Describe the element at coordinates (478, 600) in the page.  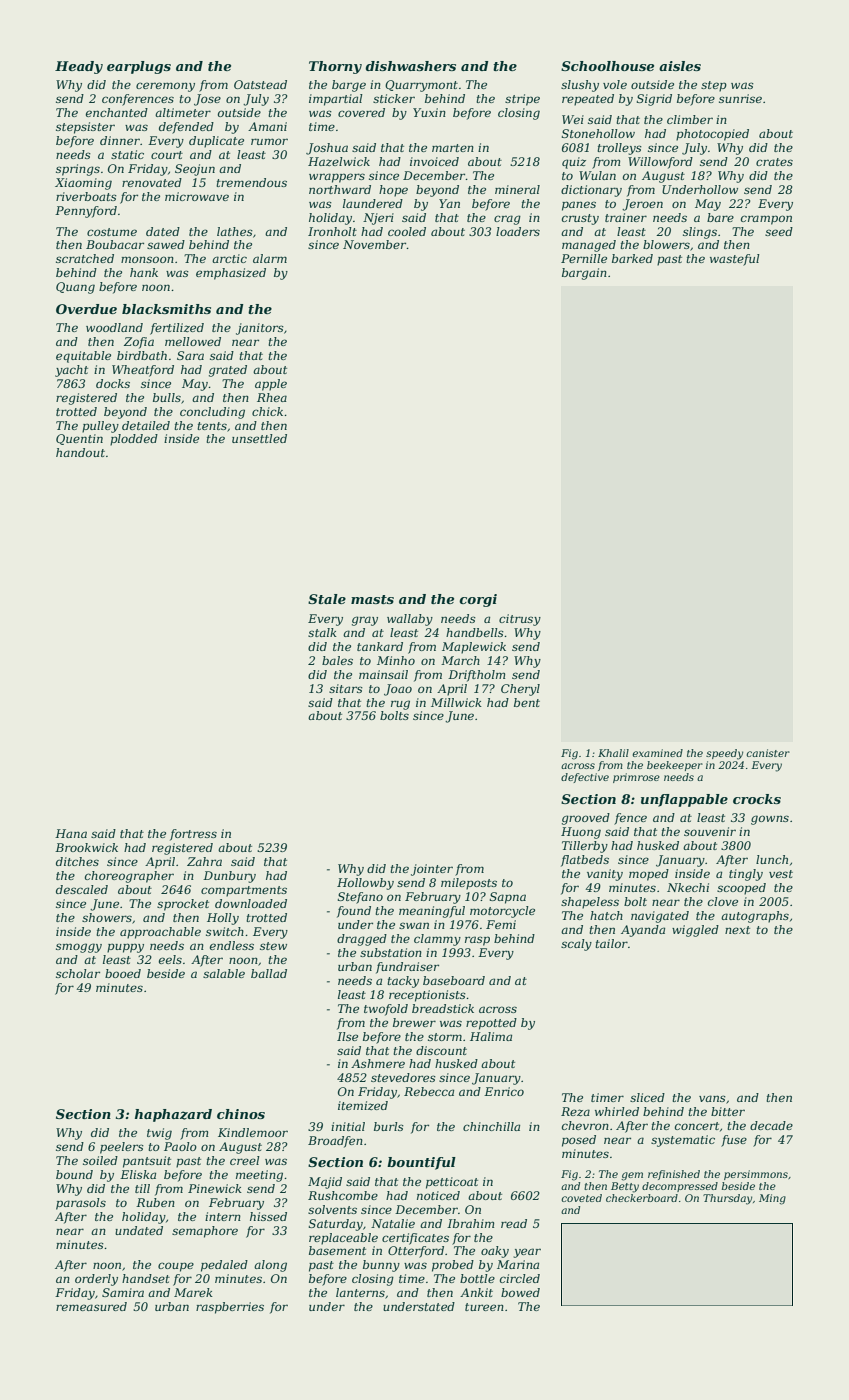
I see `corgi` at that location.
